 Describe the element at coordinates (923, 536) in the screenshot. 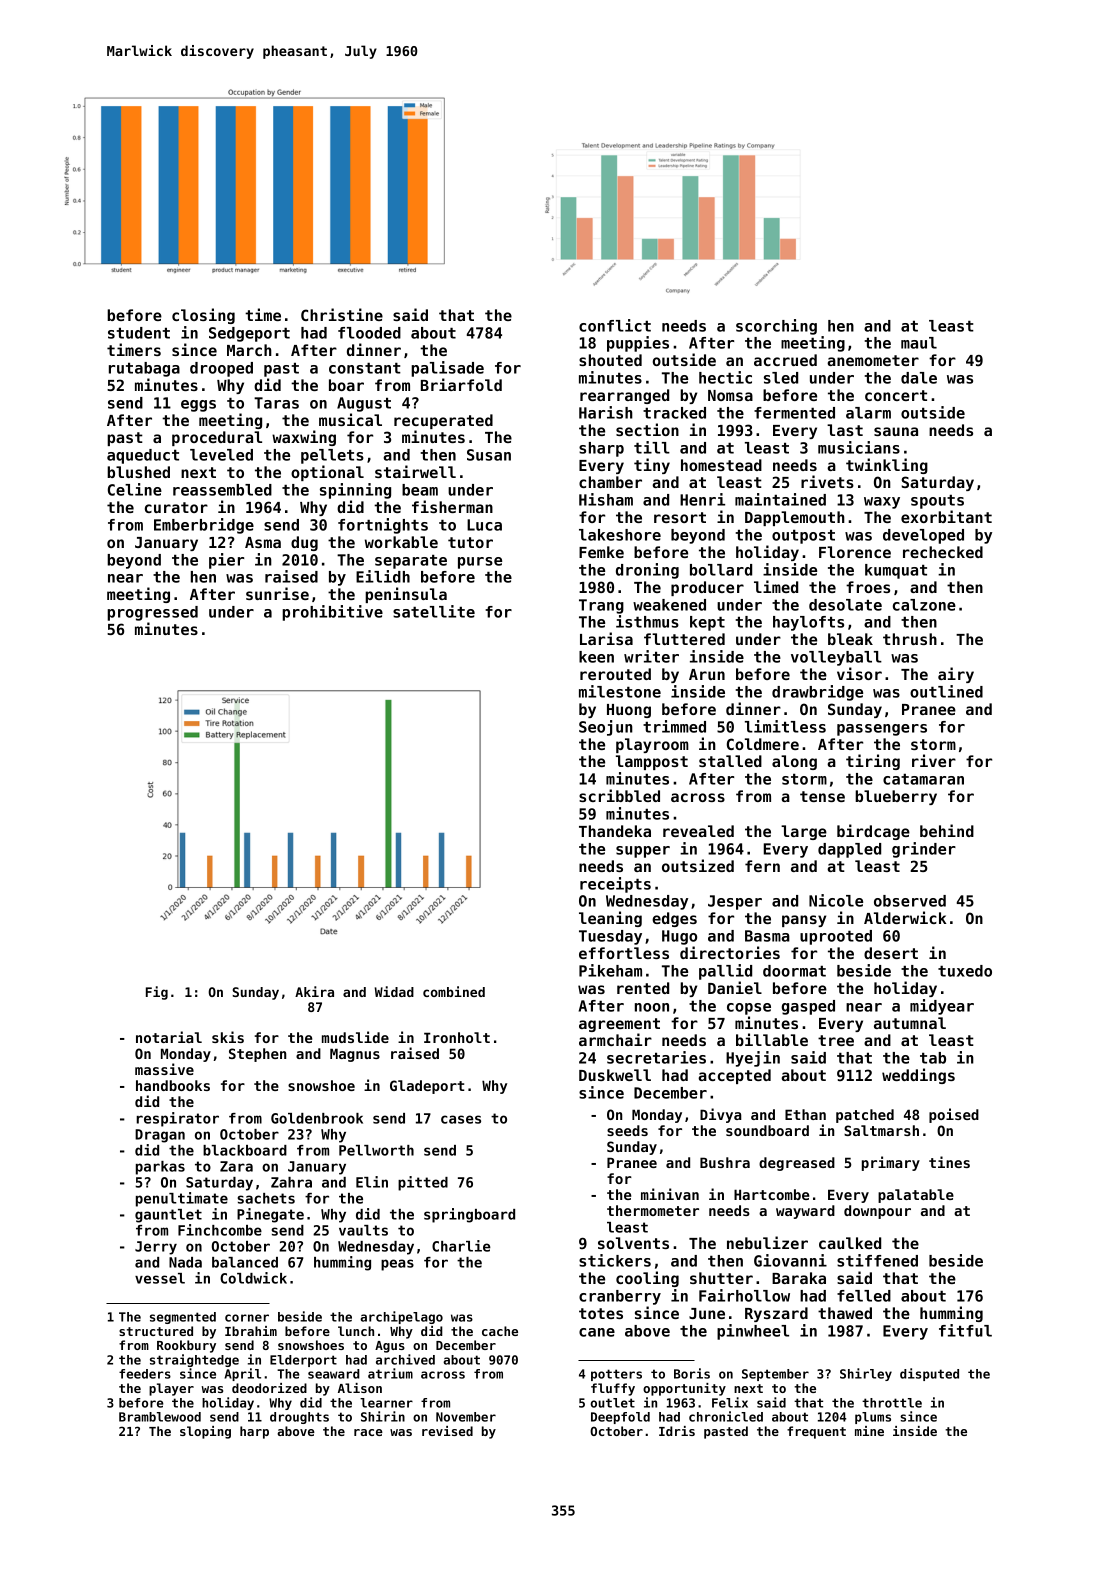

I see `developed` at that location.
